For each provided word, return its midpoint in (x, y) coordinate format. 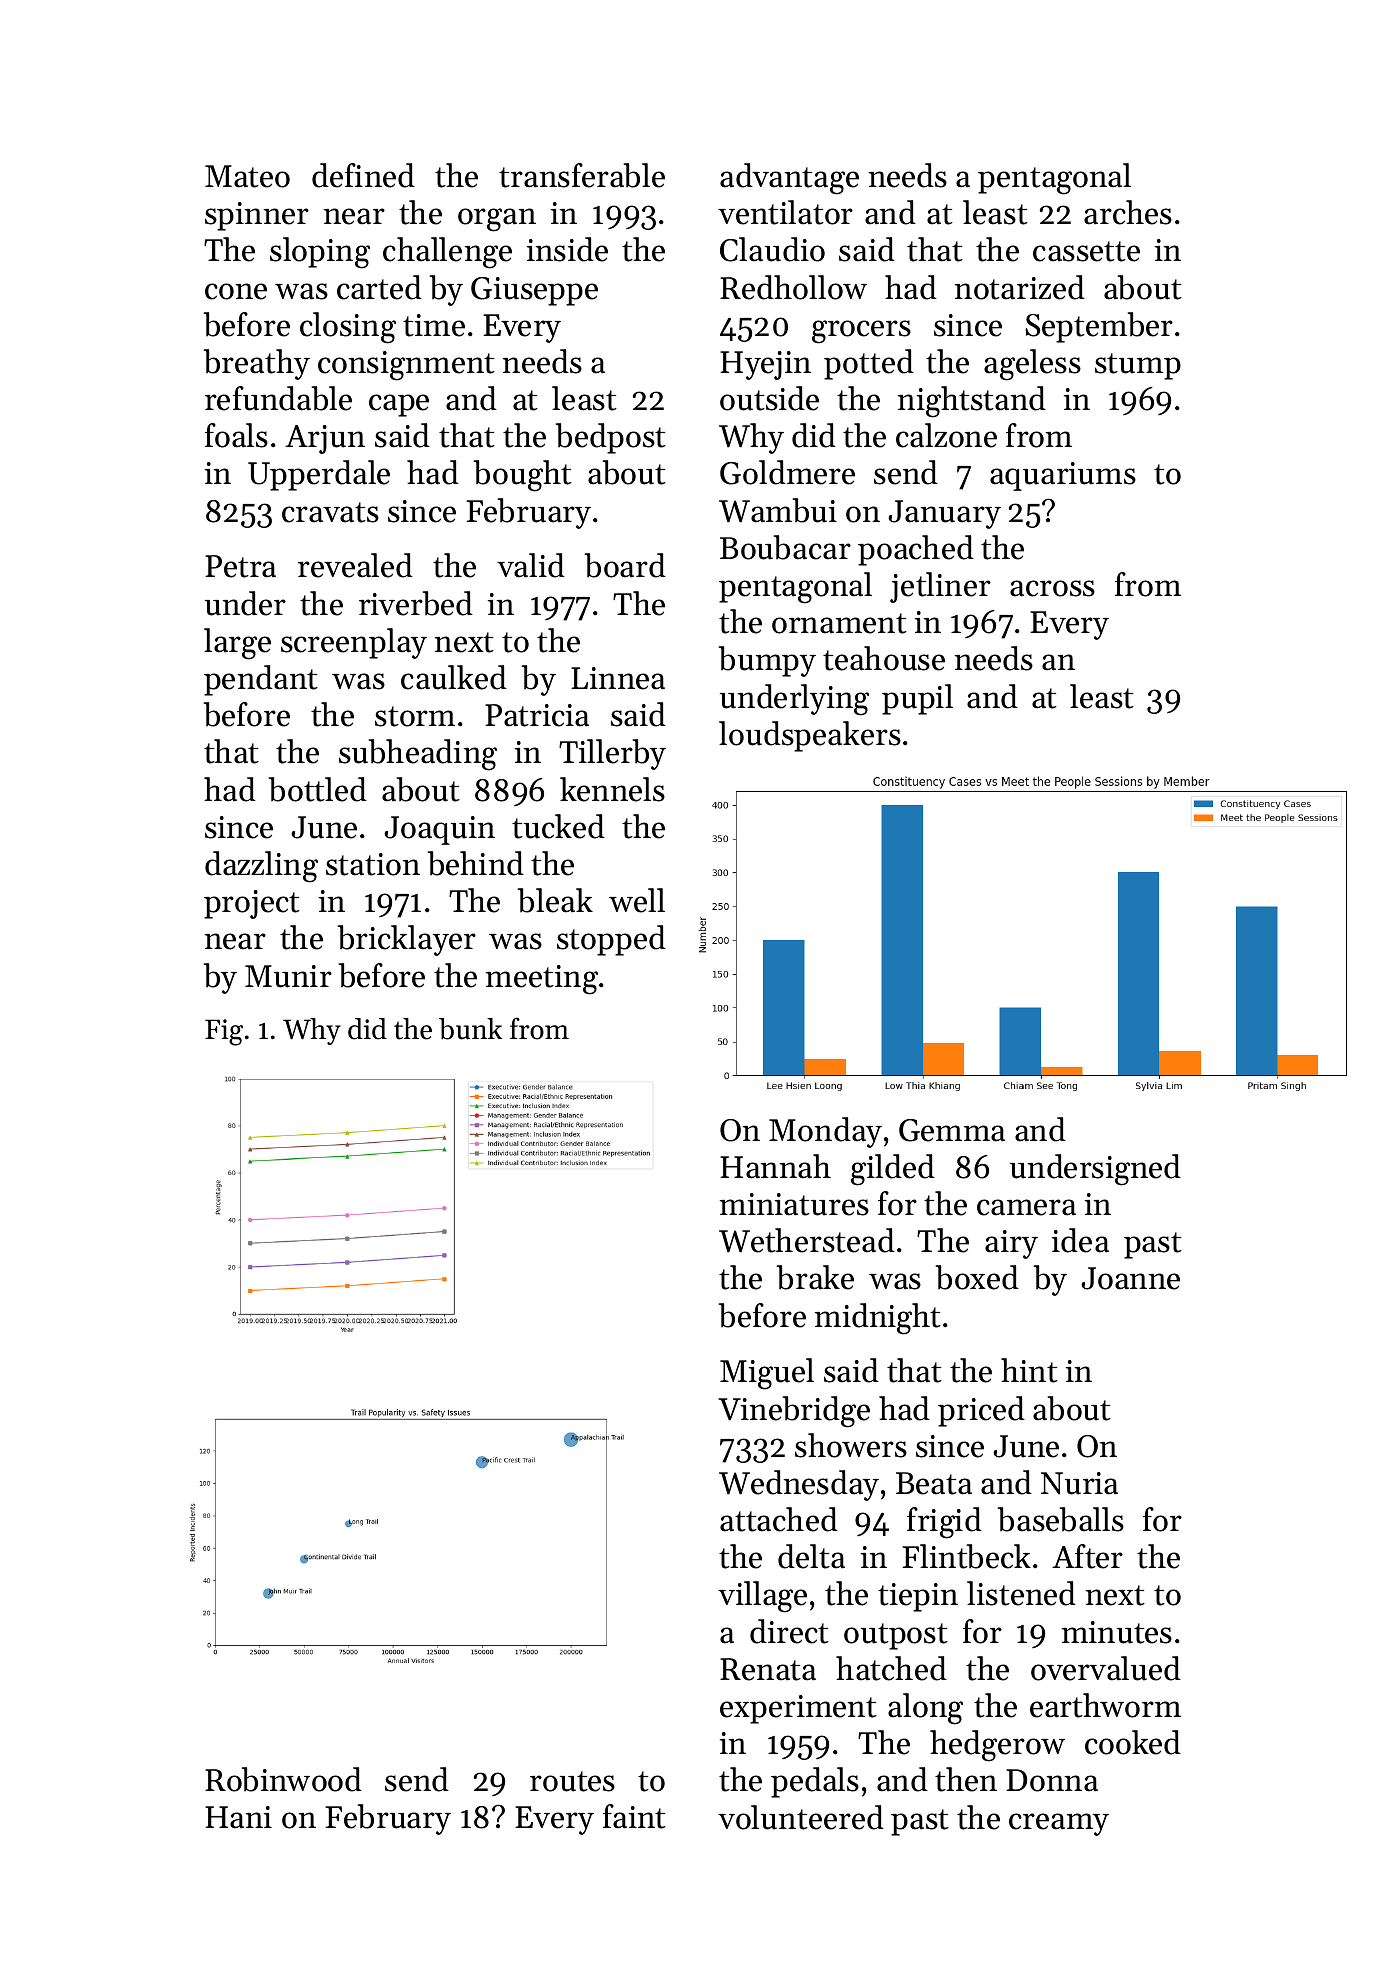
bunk (470, 1029)
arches (1128, 212)
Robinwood (283, 1779)
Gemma (952, 1130)
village (762, 1597)
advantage (789, 179)
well (637, 900)
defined (363, 175)
